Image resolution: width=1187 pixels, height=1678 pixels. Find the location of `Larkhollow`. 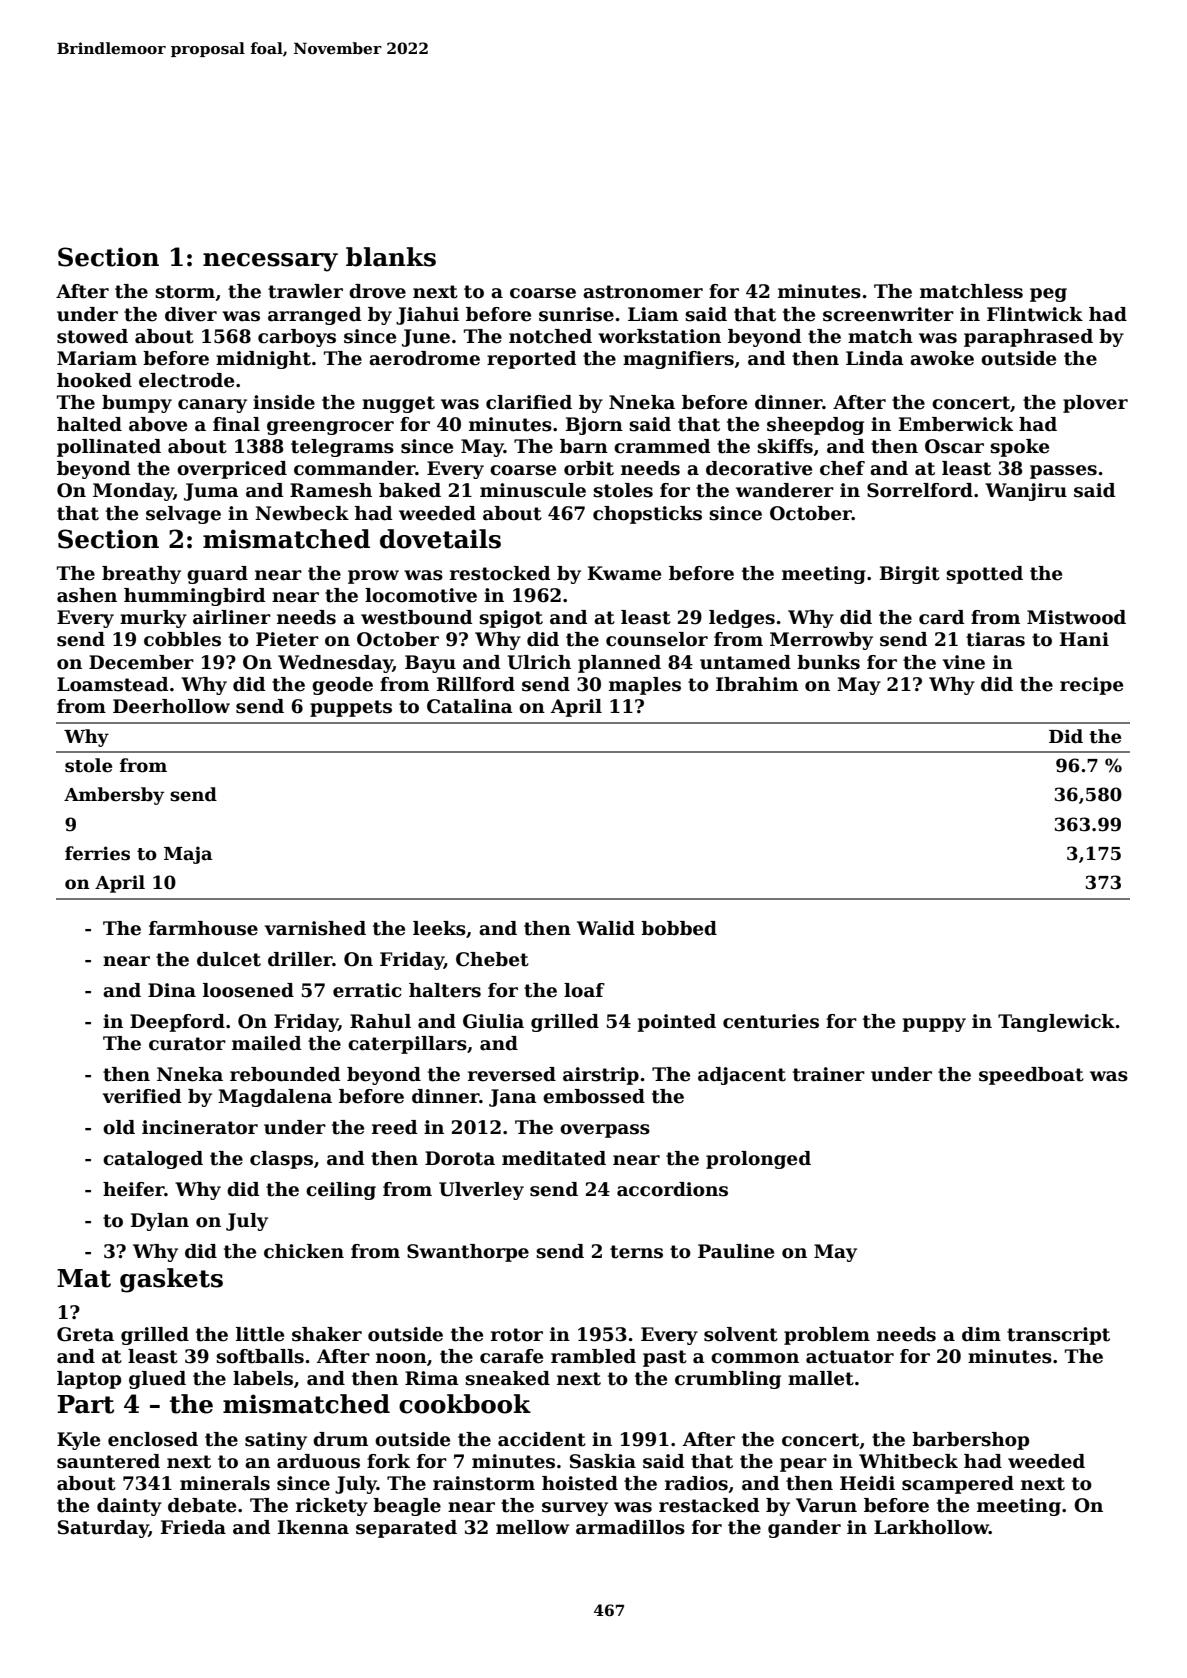

Larkhollow is located at coordinates (931, 1527).
